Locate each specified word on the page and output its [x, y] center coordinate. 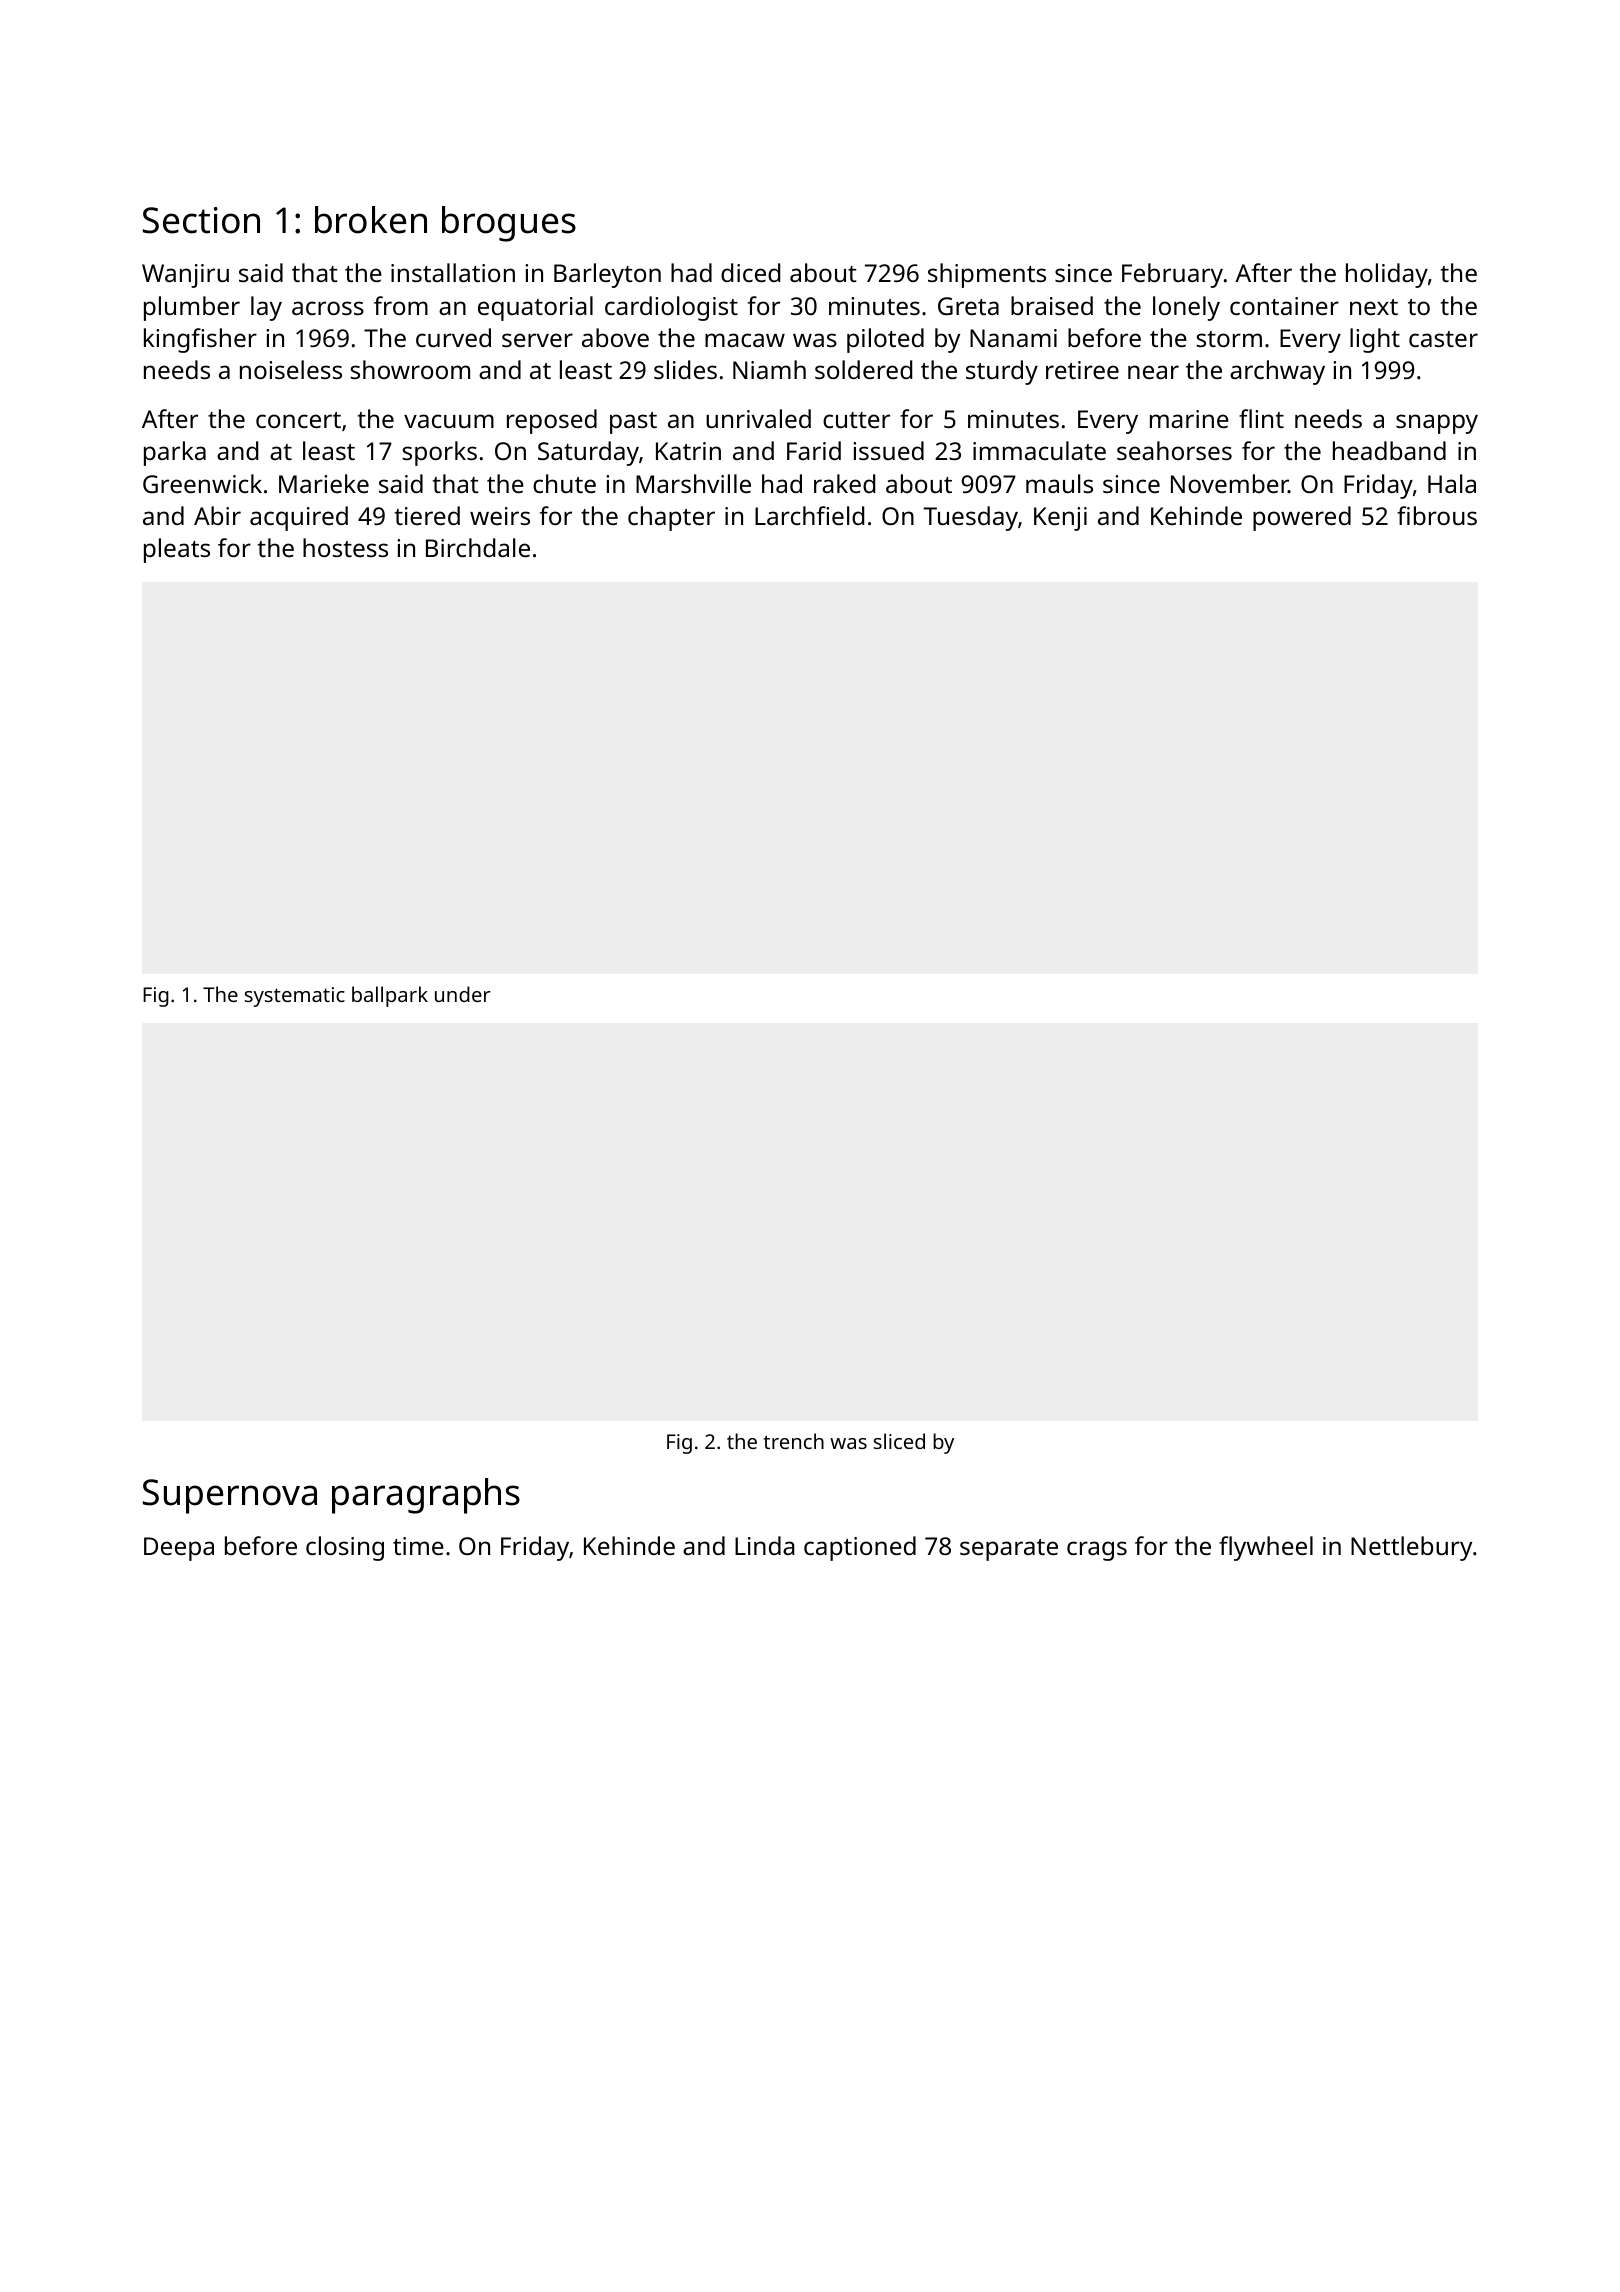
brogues [509, 224]
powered [1302, 518]
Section [201, 220]
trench [794, 1441]
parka [175, 453]
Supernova [230, 1496]
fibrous [1437, 515]
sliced [899, 1441]
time [418, 1546]
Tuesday [970, 518]
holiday [1387, 275]
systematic [295, 997]
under [463, 994]
